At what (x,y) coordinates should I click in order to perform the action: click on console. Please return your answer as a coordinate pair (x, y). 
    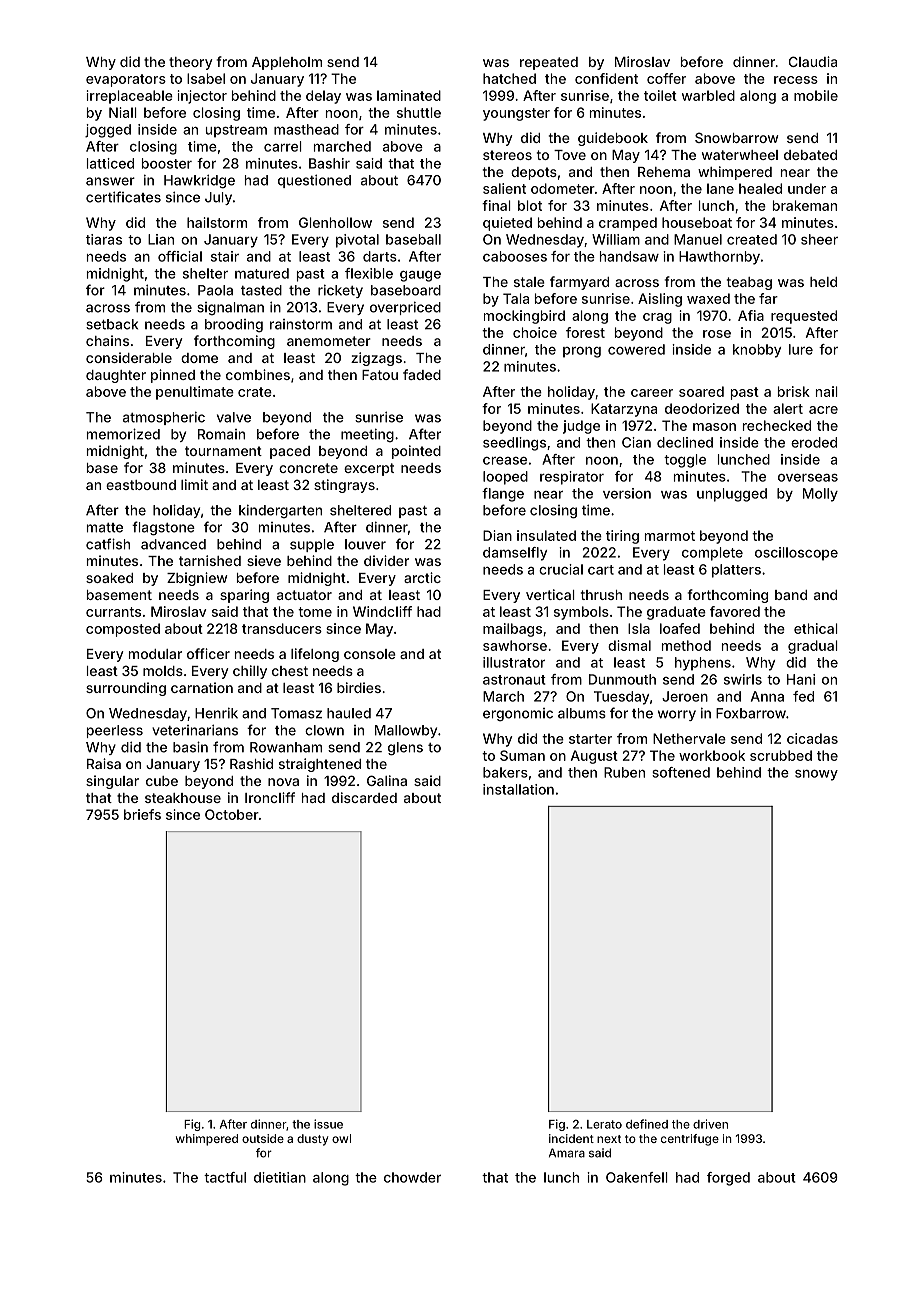
    Looking at the image, I should click on (370, 654).
